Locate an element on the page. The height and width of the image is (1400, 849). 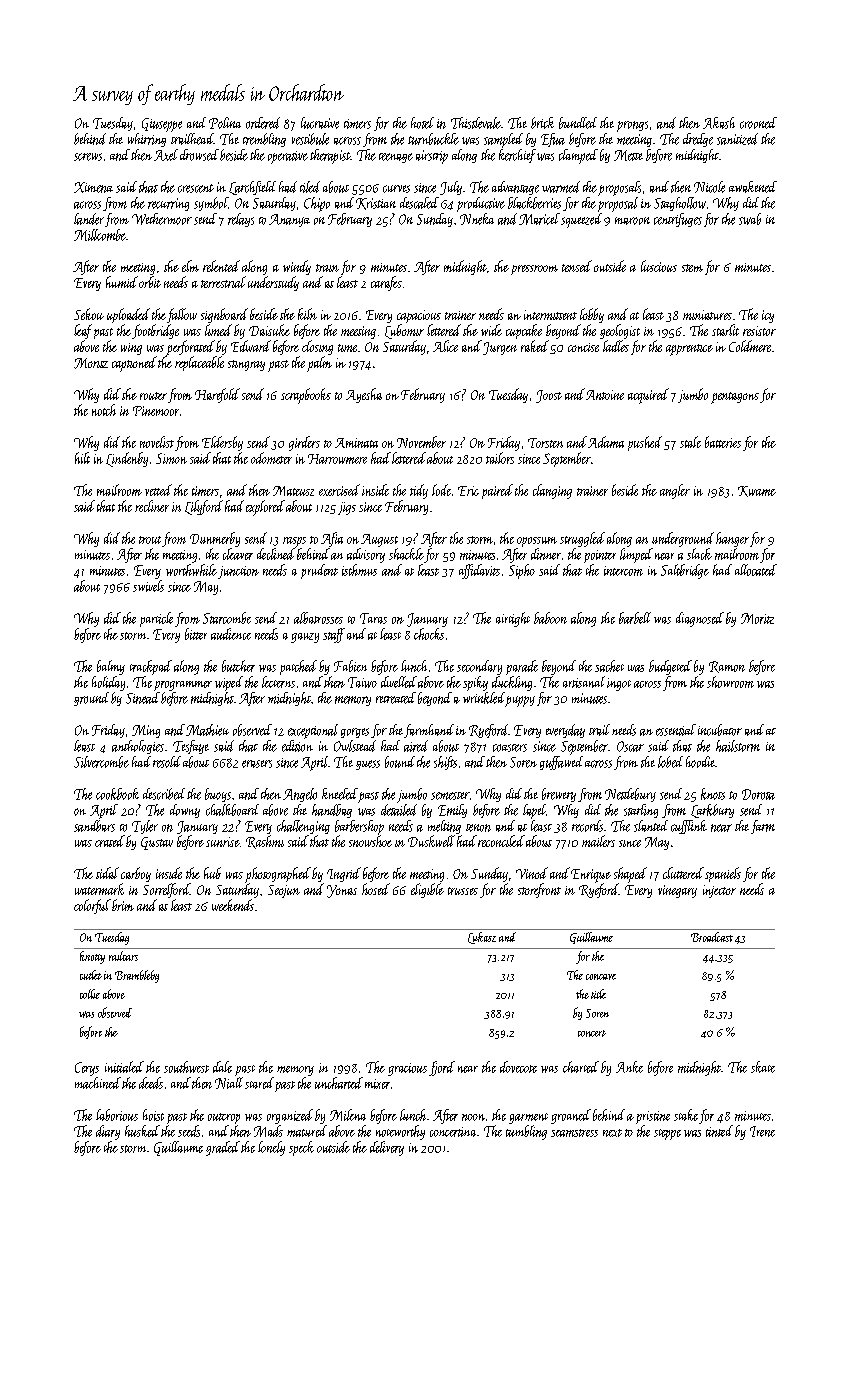
ordered is located at coordinates (263, 123).
